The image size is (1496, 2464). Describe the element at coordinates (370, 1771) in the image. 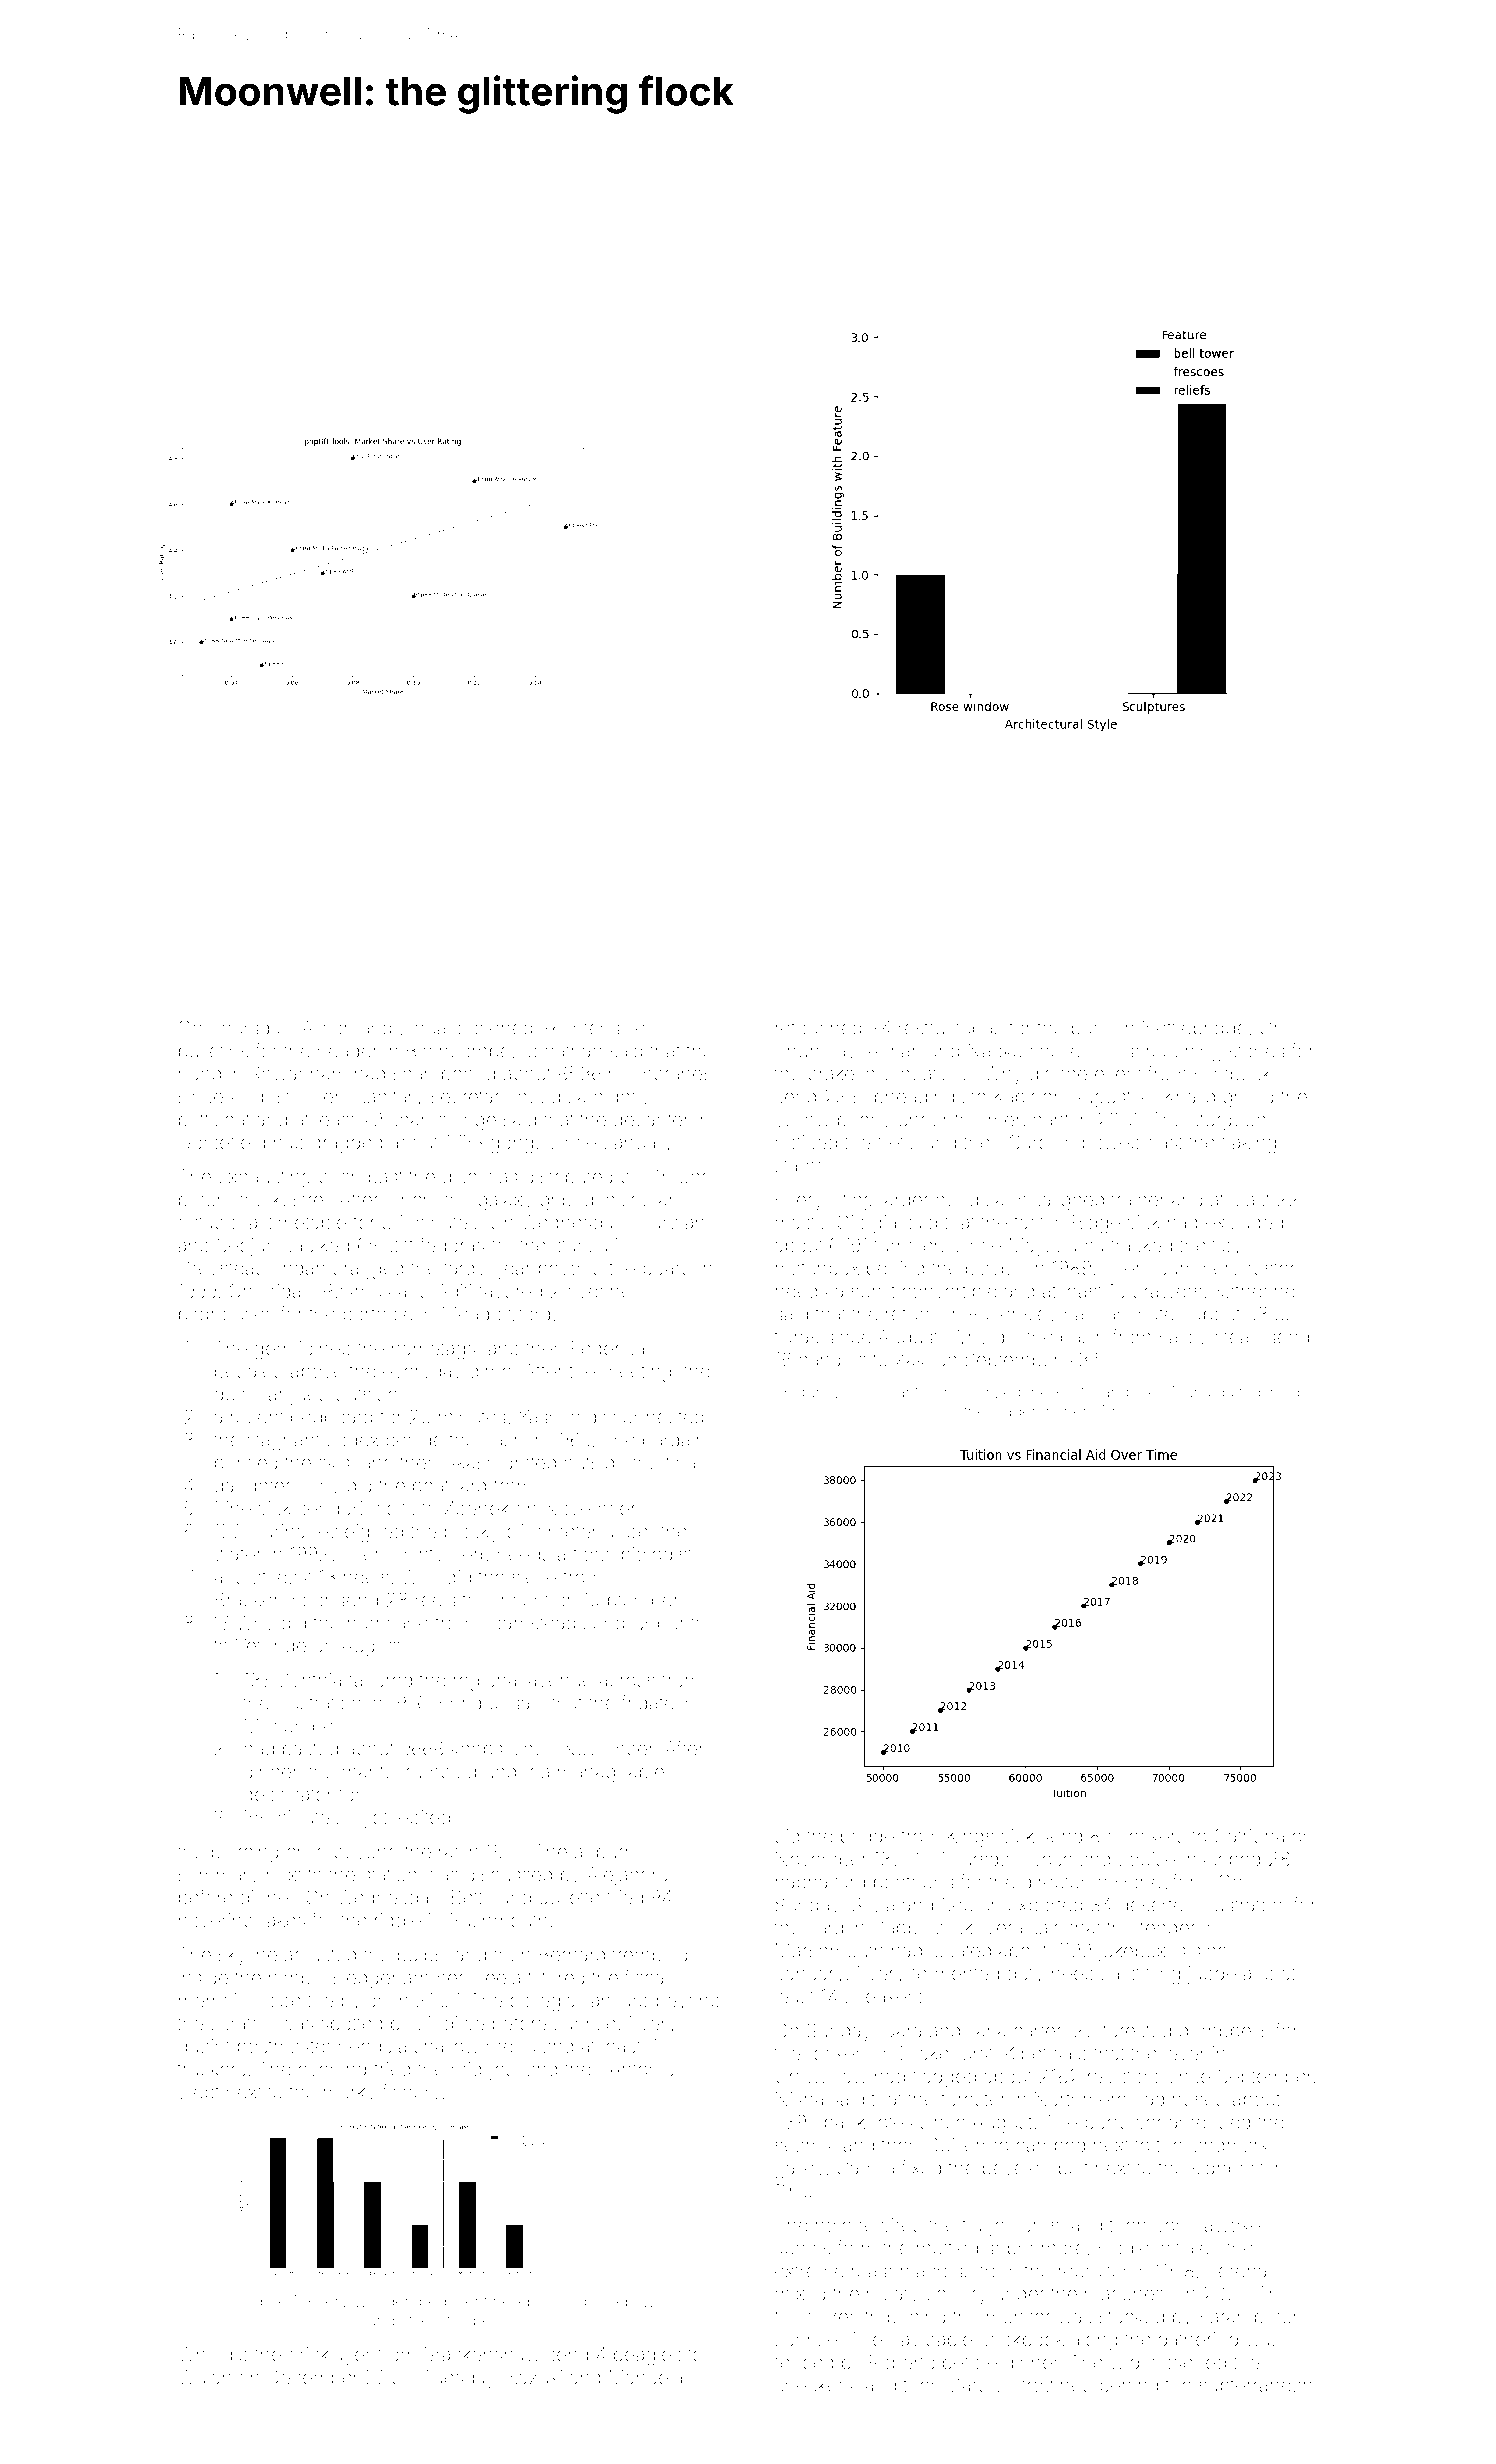

I see `mantel` at that location.
